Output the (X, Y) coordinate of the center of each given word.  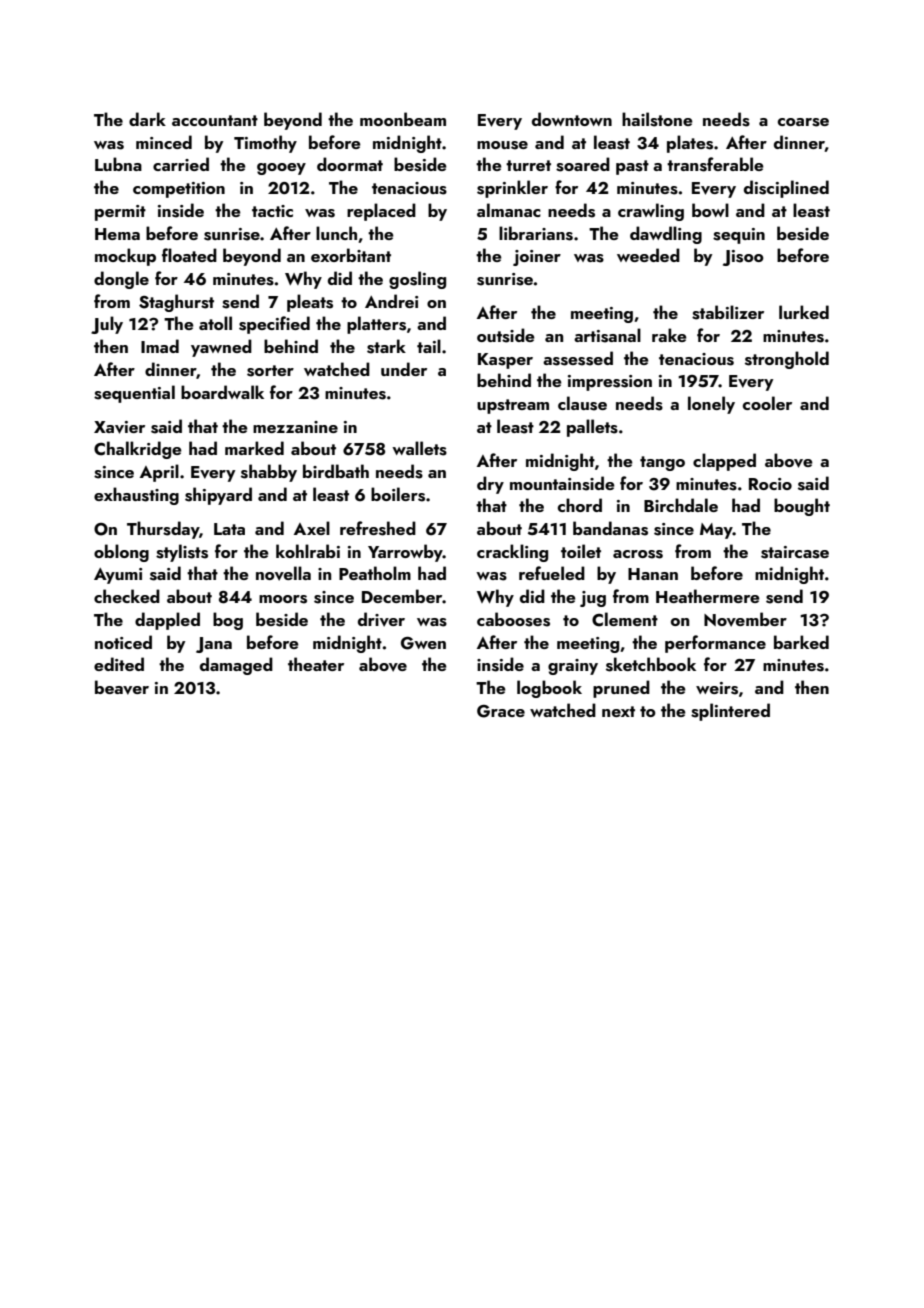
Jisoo (743, 258)
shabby (269, 473)
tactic (272, 211)
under (404, 369)
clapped (724, 462)
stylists (182, 553)
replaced (381, 212)
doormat (350, 164)
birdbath (336, 471)
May (716, 531)
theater (316, 664)
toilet (581, 551)
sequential (134, 394)
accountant (215, 120)
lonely (711, 405)
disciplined (786, 189)
